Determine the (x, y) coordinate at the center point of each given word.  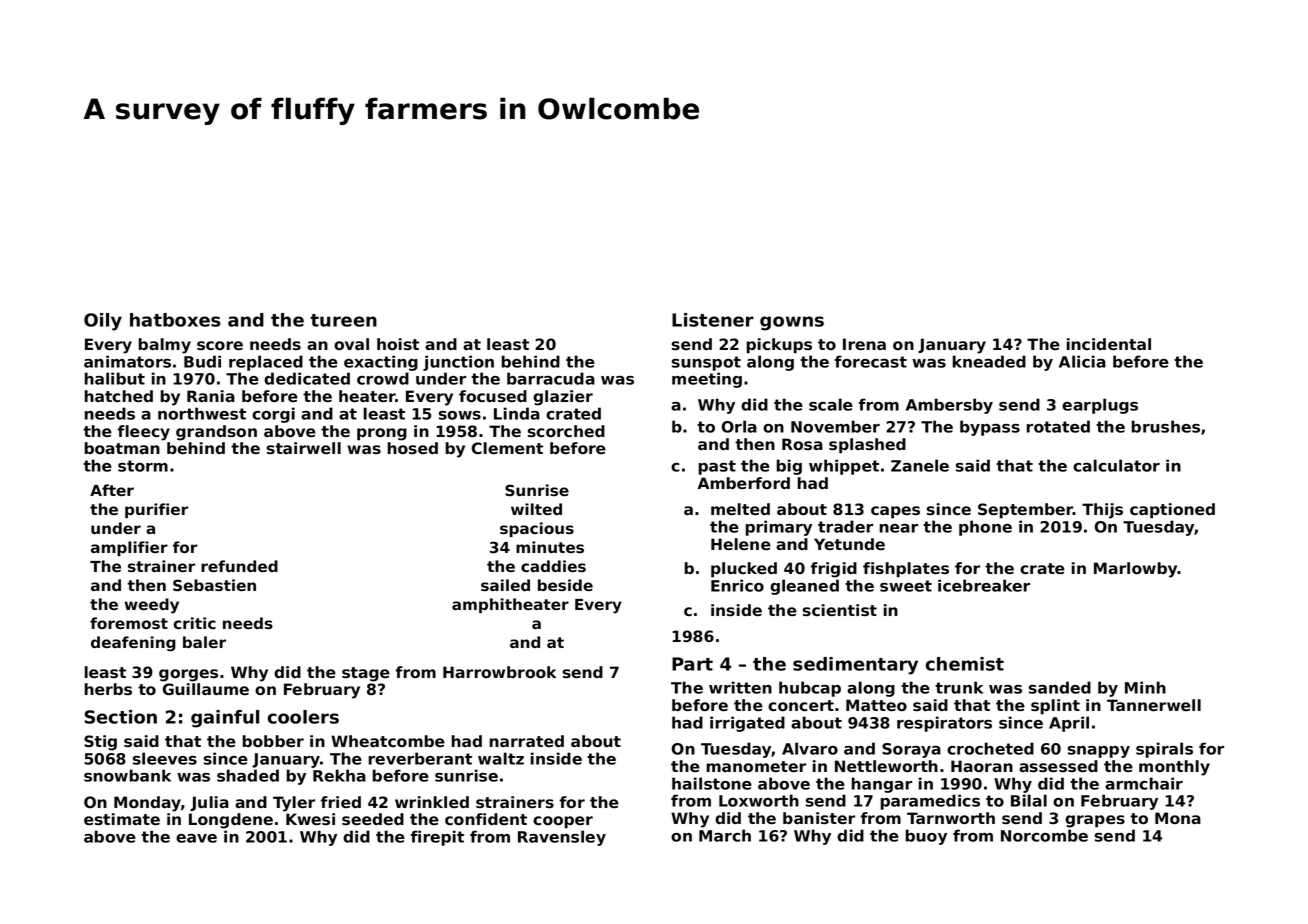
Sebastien (214, 585)
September (1025, 511)
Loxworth (759, 800)
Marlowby (1136, 570)
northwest (202, 413)
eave (196, 838)
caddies (553, 566)
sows (460, 415)
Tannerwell (1154, 705)
